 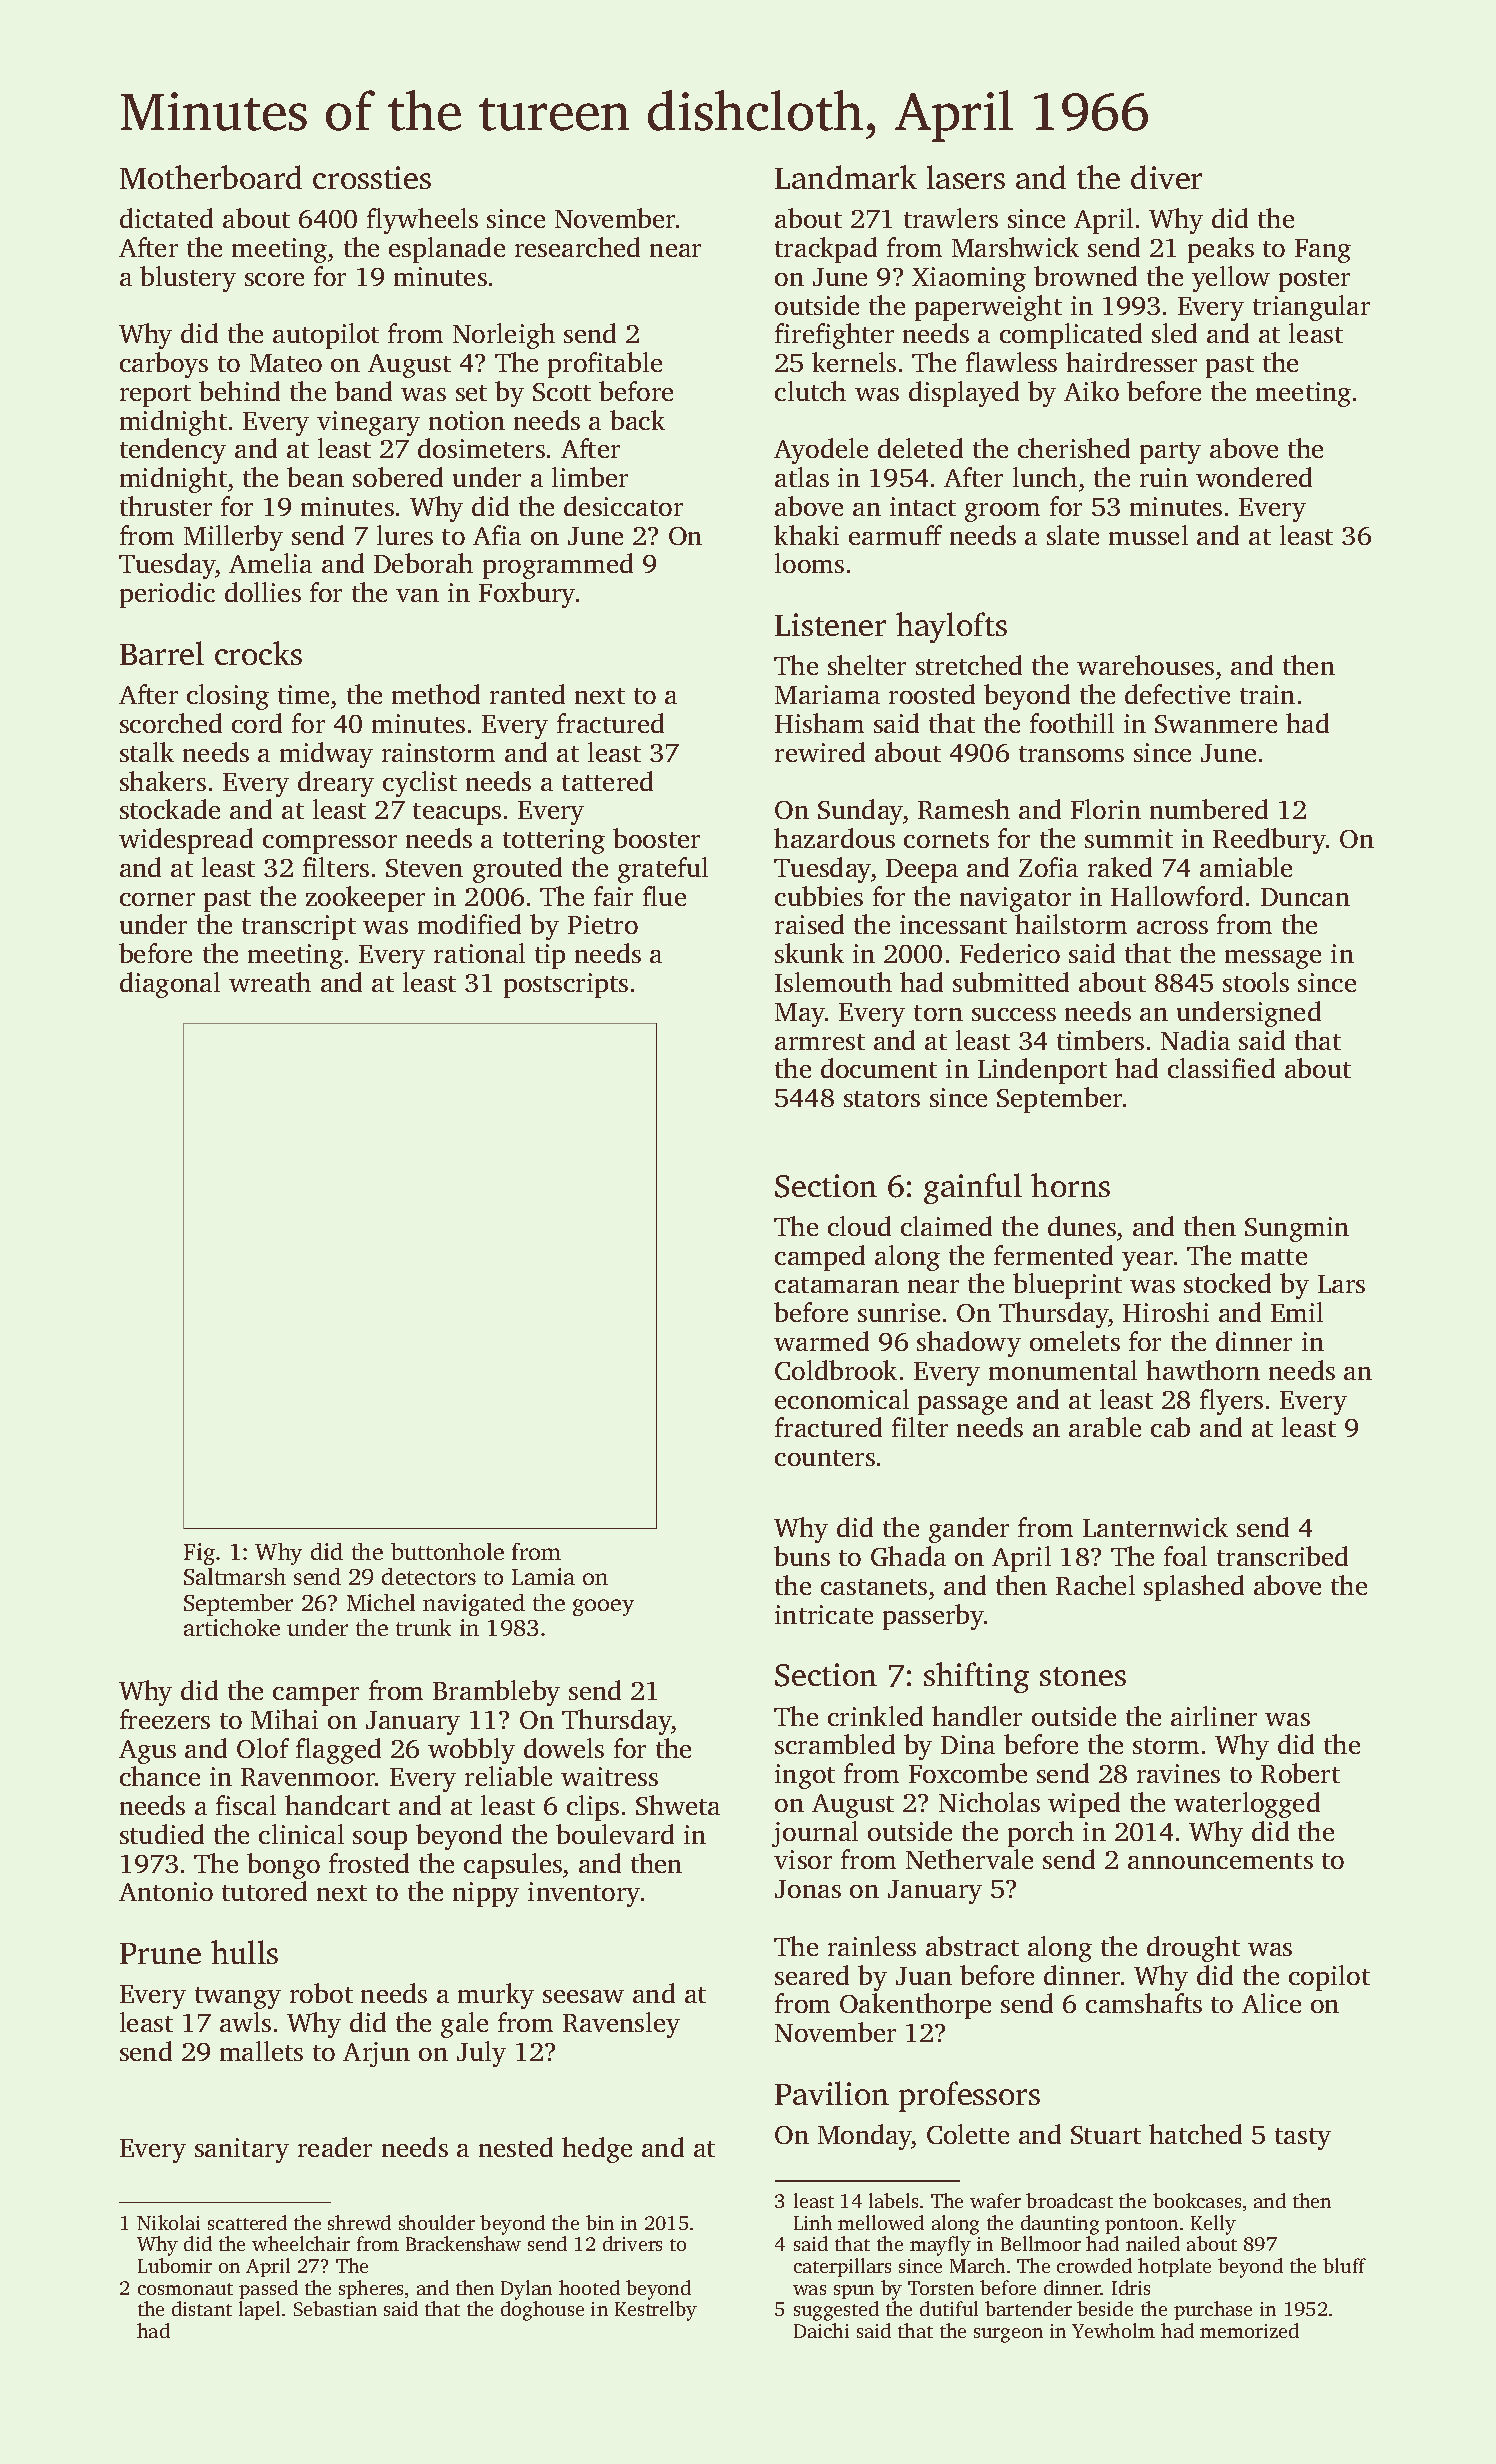 I want to click on counters, so click(x=825, y=1458).
